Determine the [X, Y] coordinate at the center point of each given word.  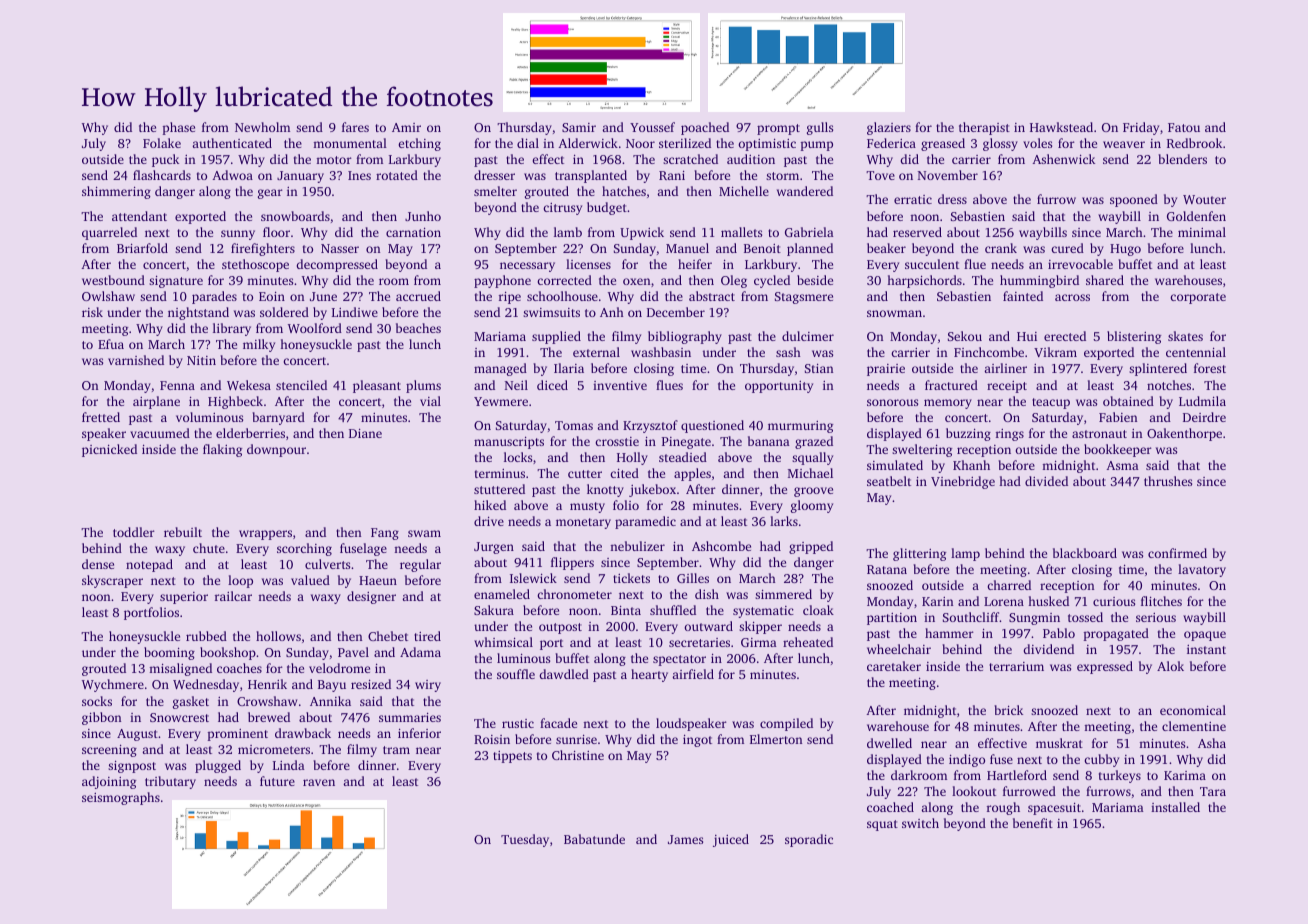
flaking [223, 450]
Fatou [1184, 127]
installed [1175, 807]
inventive [620, 385]
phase [178, 128]
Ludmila [1202, 401]
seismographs [121, 798]
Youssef [652, 127]
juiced [731, 840]
